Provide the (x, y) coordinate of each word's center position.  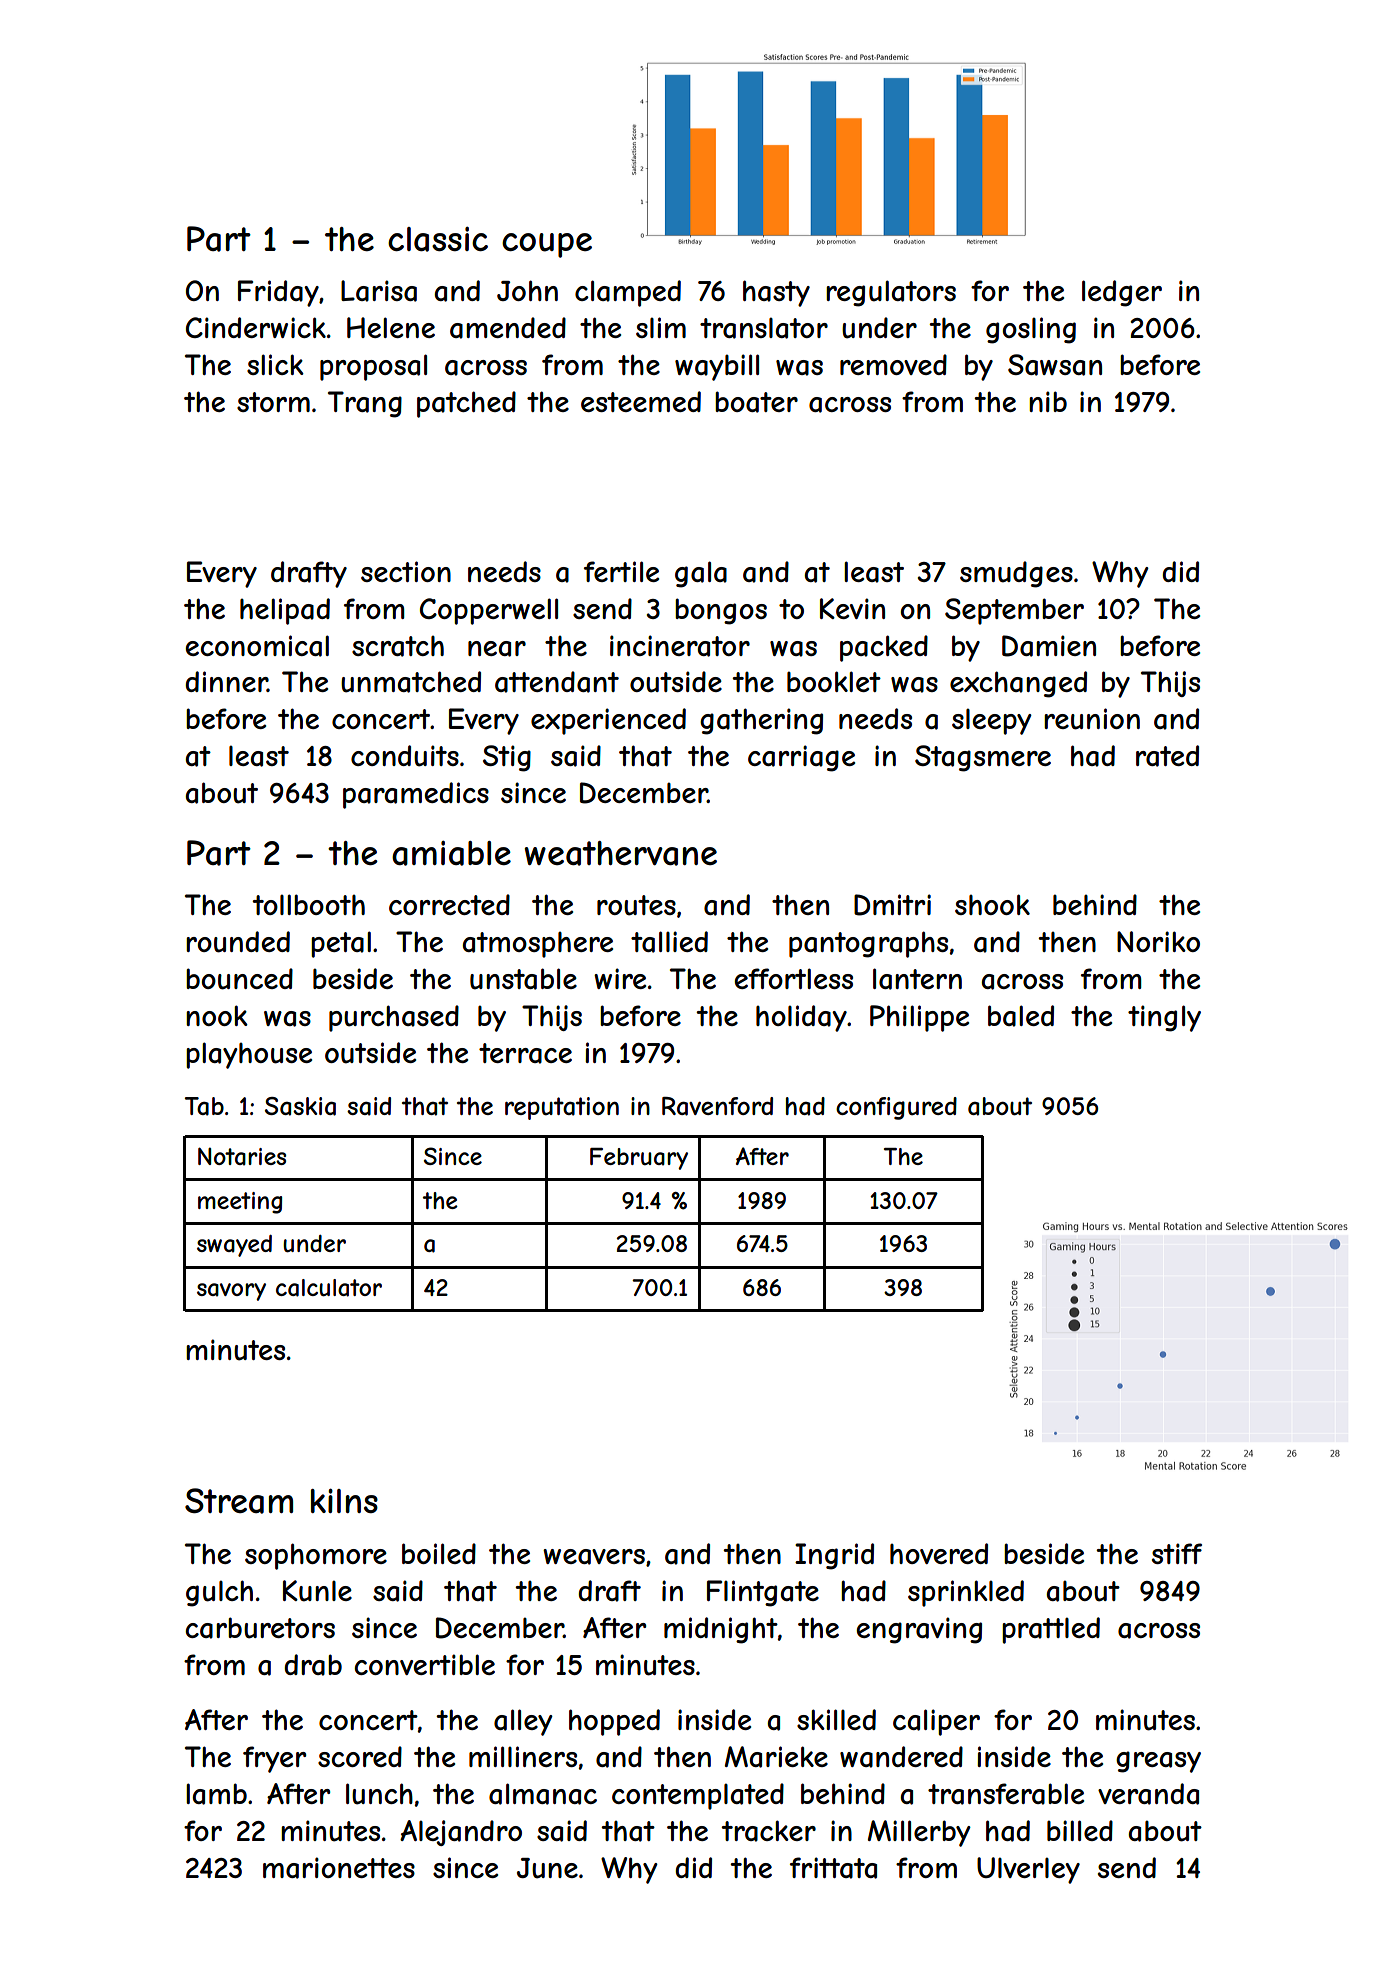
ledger (1122, 293)
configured (896, 1108)
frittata (833, 1868)
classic (438, 239)
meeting (240, 1203)
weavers (594, 1557)
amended (508, 328)
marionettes (339, 1868)
